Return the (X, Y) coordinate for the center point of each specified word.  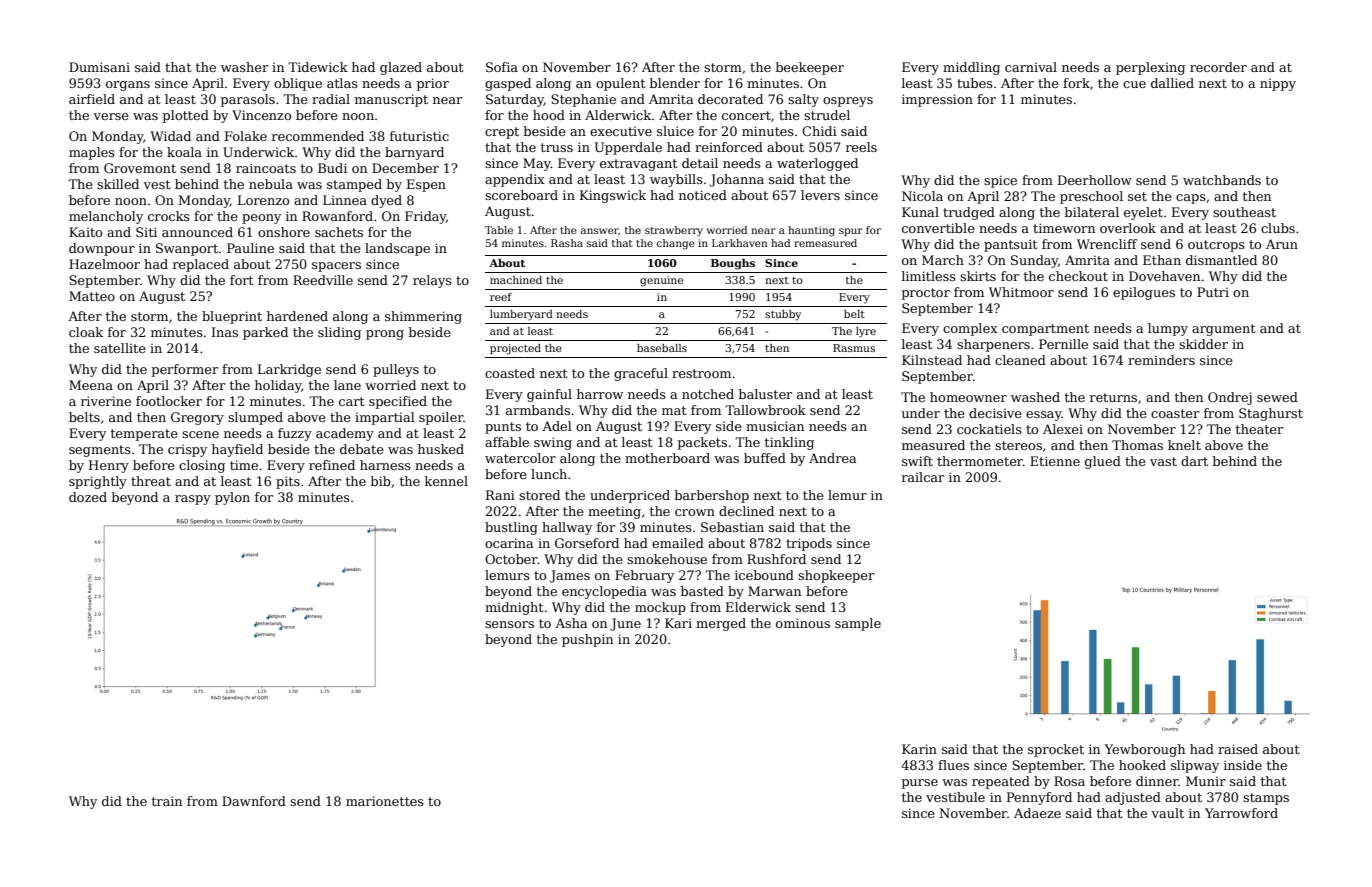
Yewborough (1145, 750)
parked (265, 333)
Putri (1213, 292)
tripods (809, 544)
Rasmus (854, 348)
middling (971, 68)
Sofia (502, 67)
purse (920, 784)
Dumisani (99, 67)
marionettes (385, 801)
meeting (614, 512)
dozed (88, 497)
